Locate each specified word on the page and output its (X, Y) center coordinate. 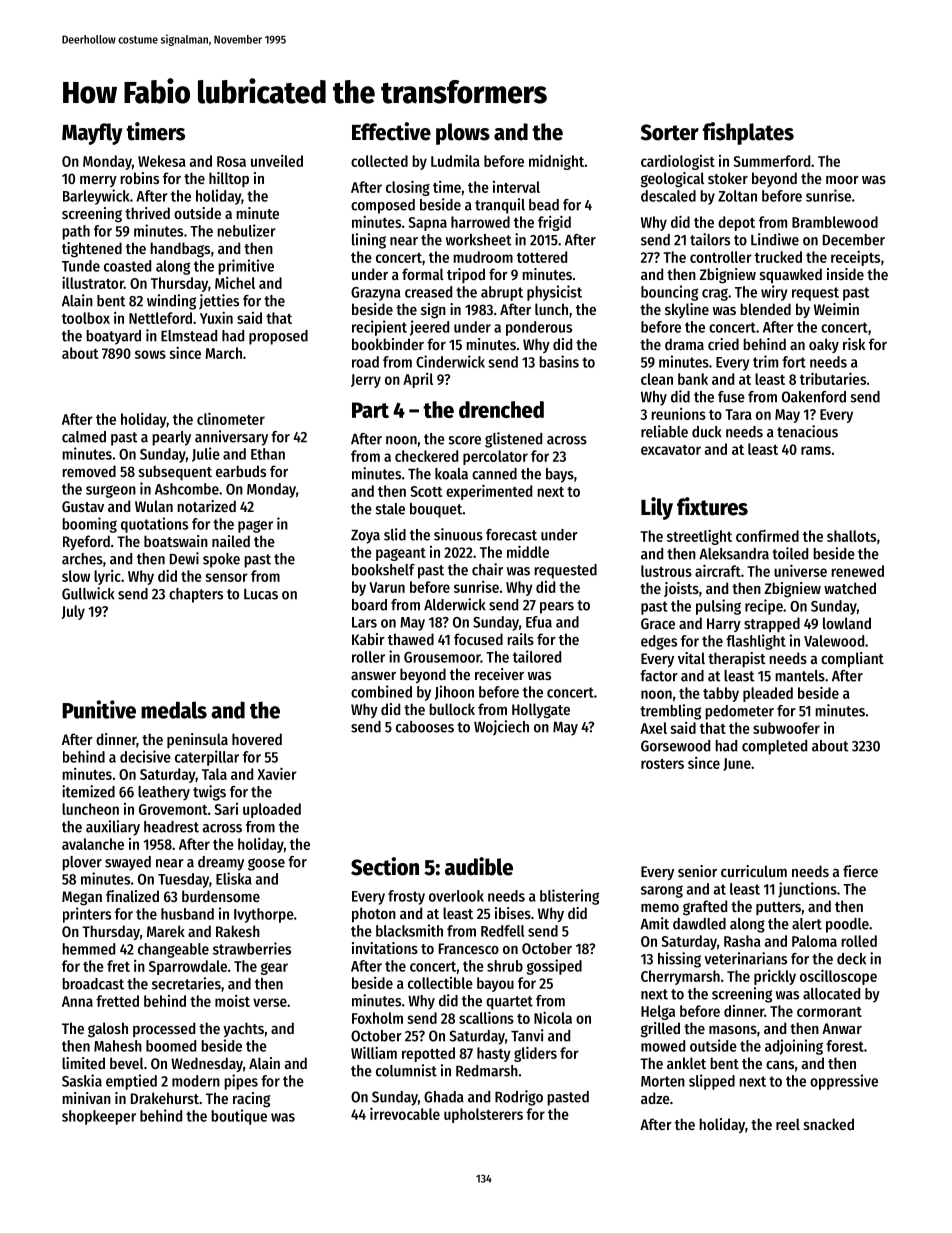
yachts (243, 1029)
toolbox (86, 318)
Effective (391, 131)
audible (479, 866)
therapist (737, 659)
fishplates (748, 133)
